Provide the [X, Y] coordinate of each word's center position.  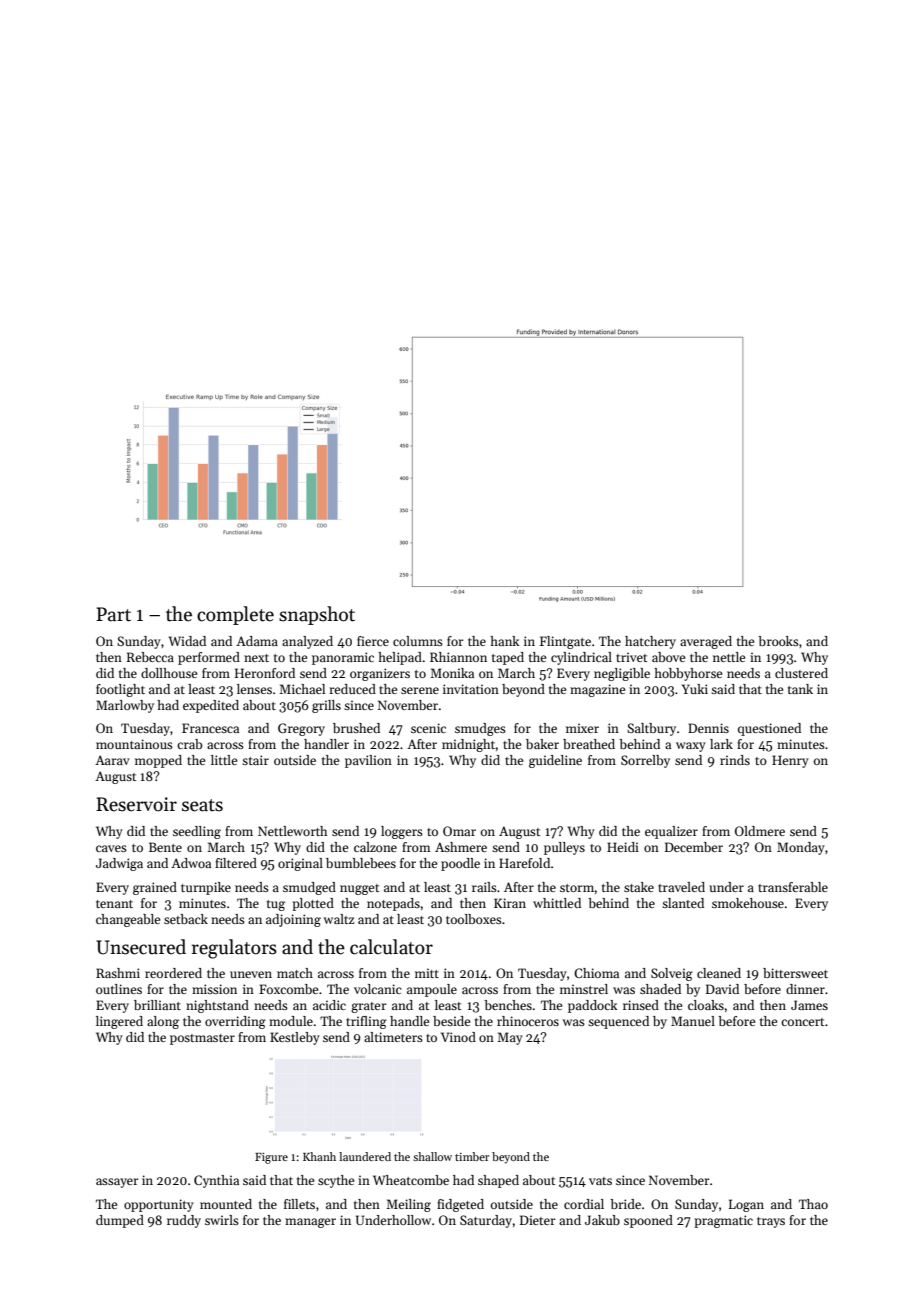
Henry [790, 761]
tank [800, 689]
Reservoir [136, 804]
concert [802, 1022]
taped [508, 658]
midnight [469, 745]
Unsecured [141, 947]
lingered [119, 1022]
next [256, 658]
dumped [120, 1221]
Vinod [458, 1037]
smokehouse [748, 903]
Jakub [602, 1220]
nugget [359, 889]
